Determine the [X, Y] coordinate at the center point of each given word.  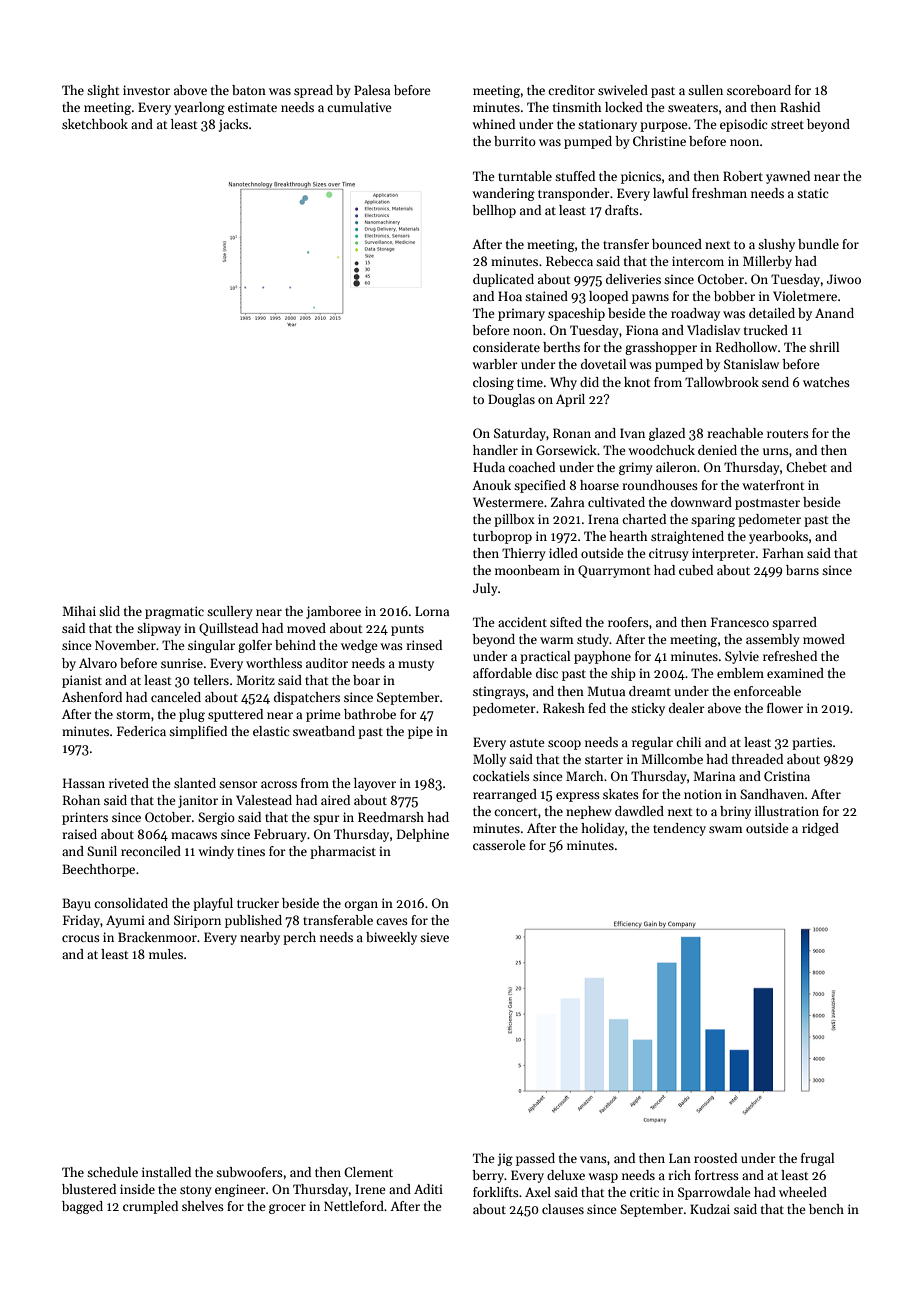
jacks [233, 125]
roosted [715, 1158]
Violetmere [805, 296]
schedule [112, 1172]
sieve [434, 937]
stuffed [575, 176]
